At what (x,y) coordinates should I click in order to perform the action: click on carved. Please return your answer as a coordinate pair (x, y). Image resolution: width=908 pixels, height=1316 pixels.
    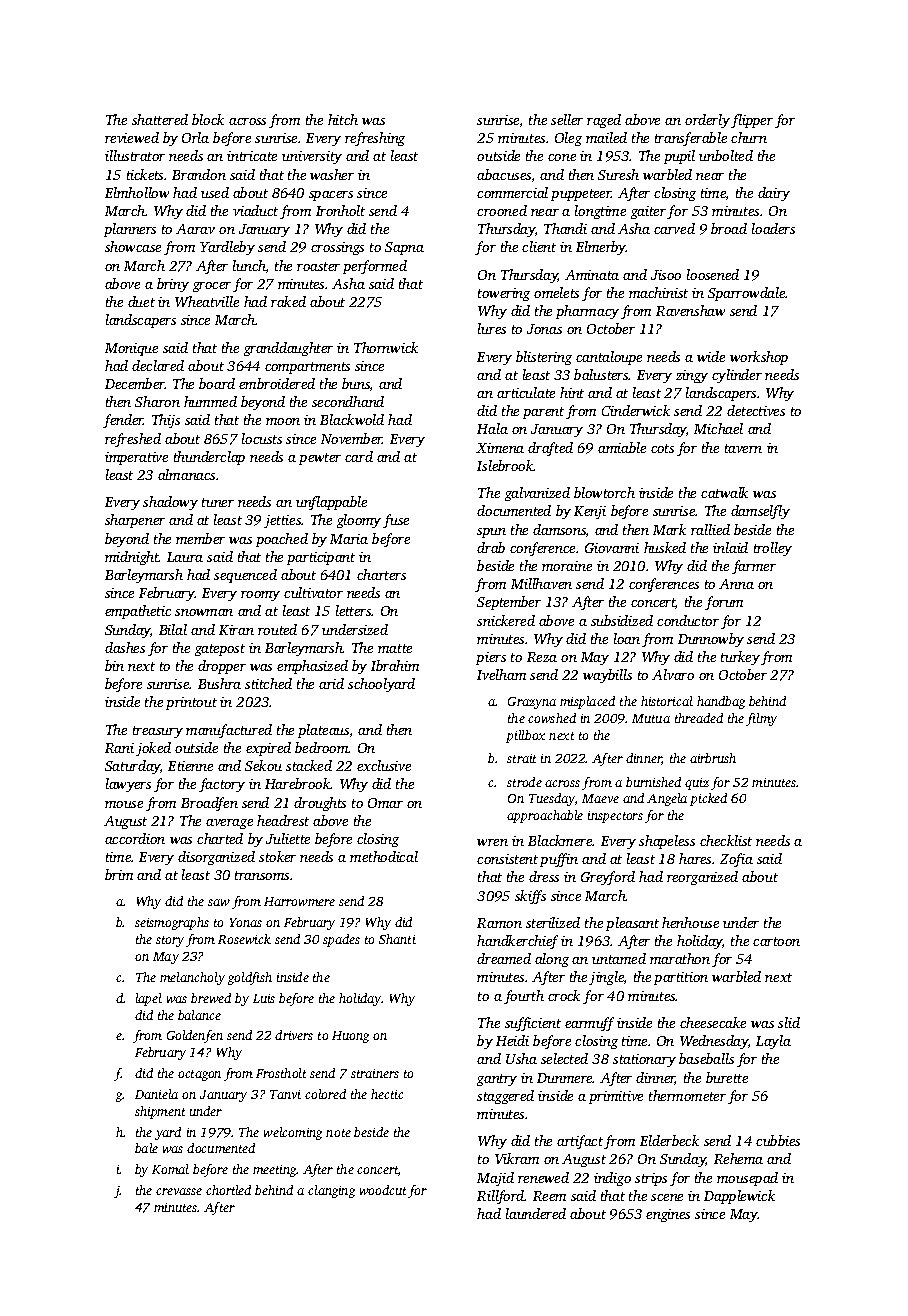
    Looking at the image, I should click on (674, 228).
